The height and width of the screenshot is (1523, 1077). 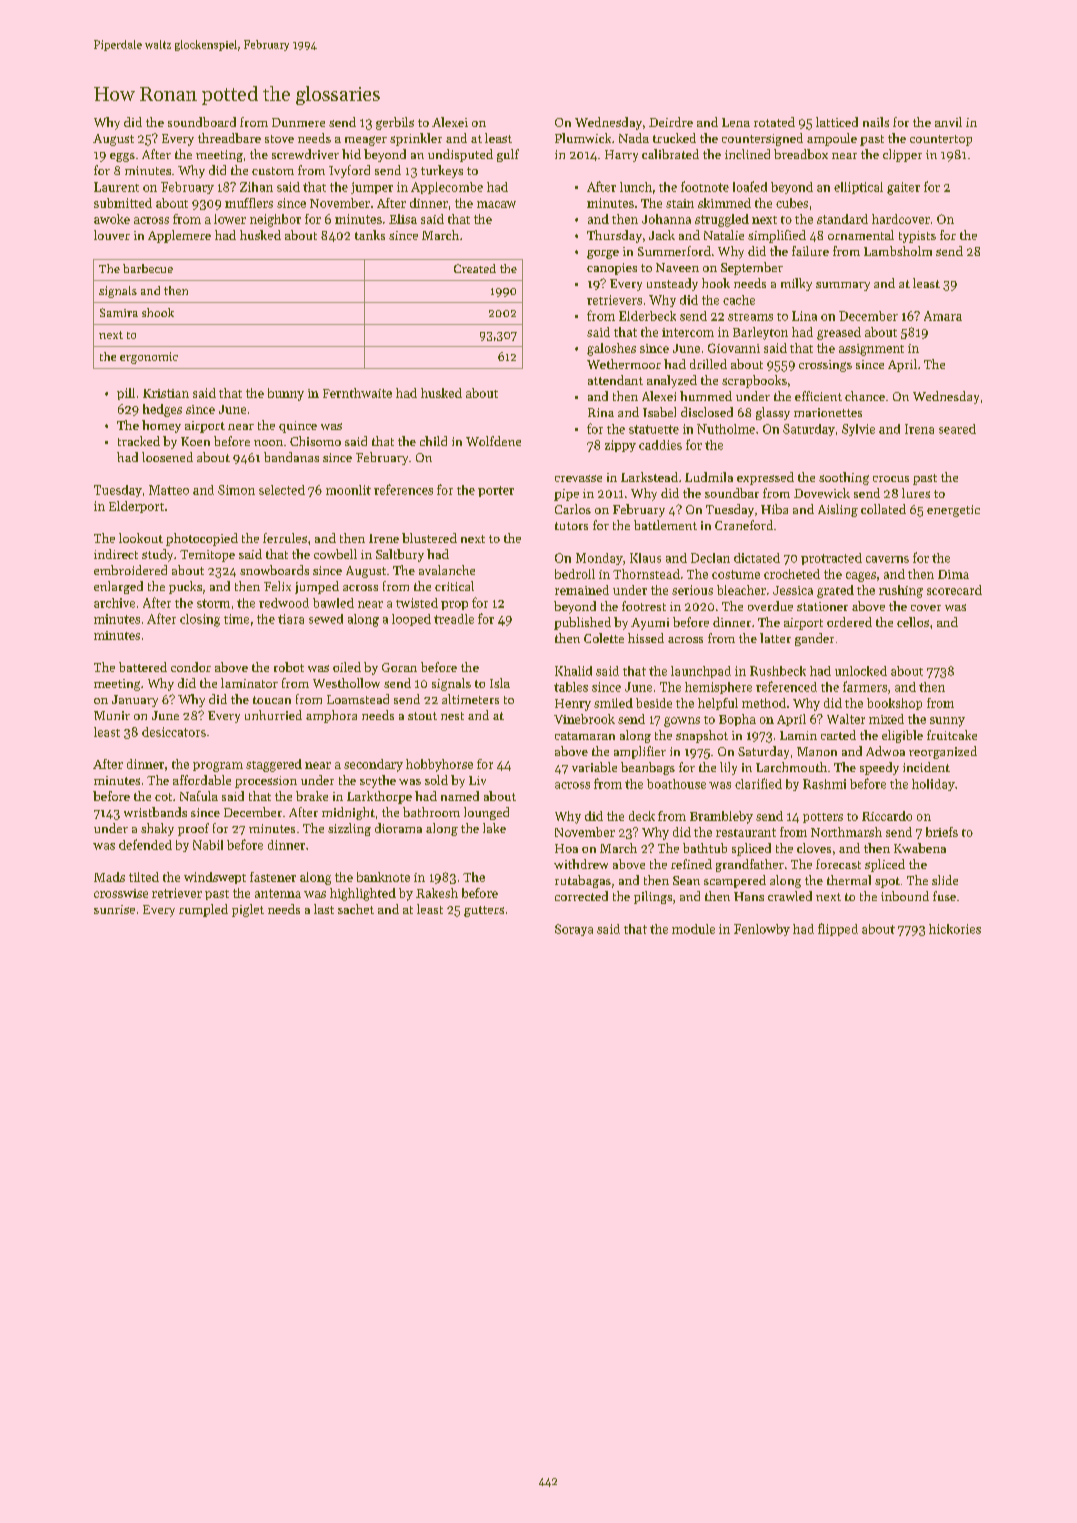 What do you see at coordinates (865, 396) in the screenshot?
I see `chance` at bounding box center [865, 396].
